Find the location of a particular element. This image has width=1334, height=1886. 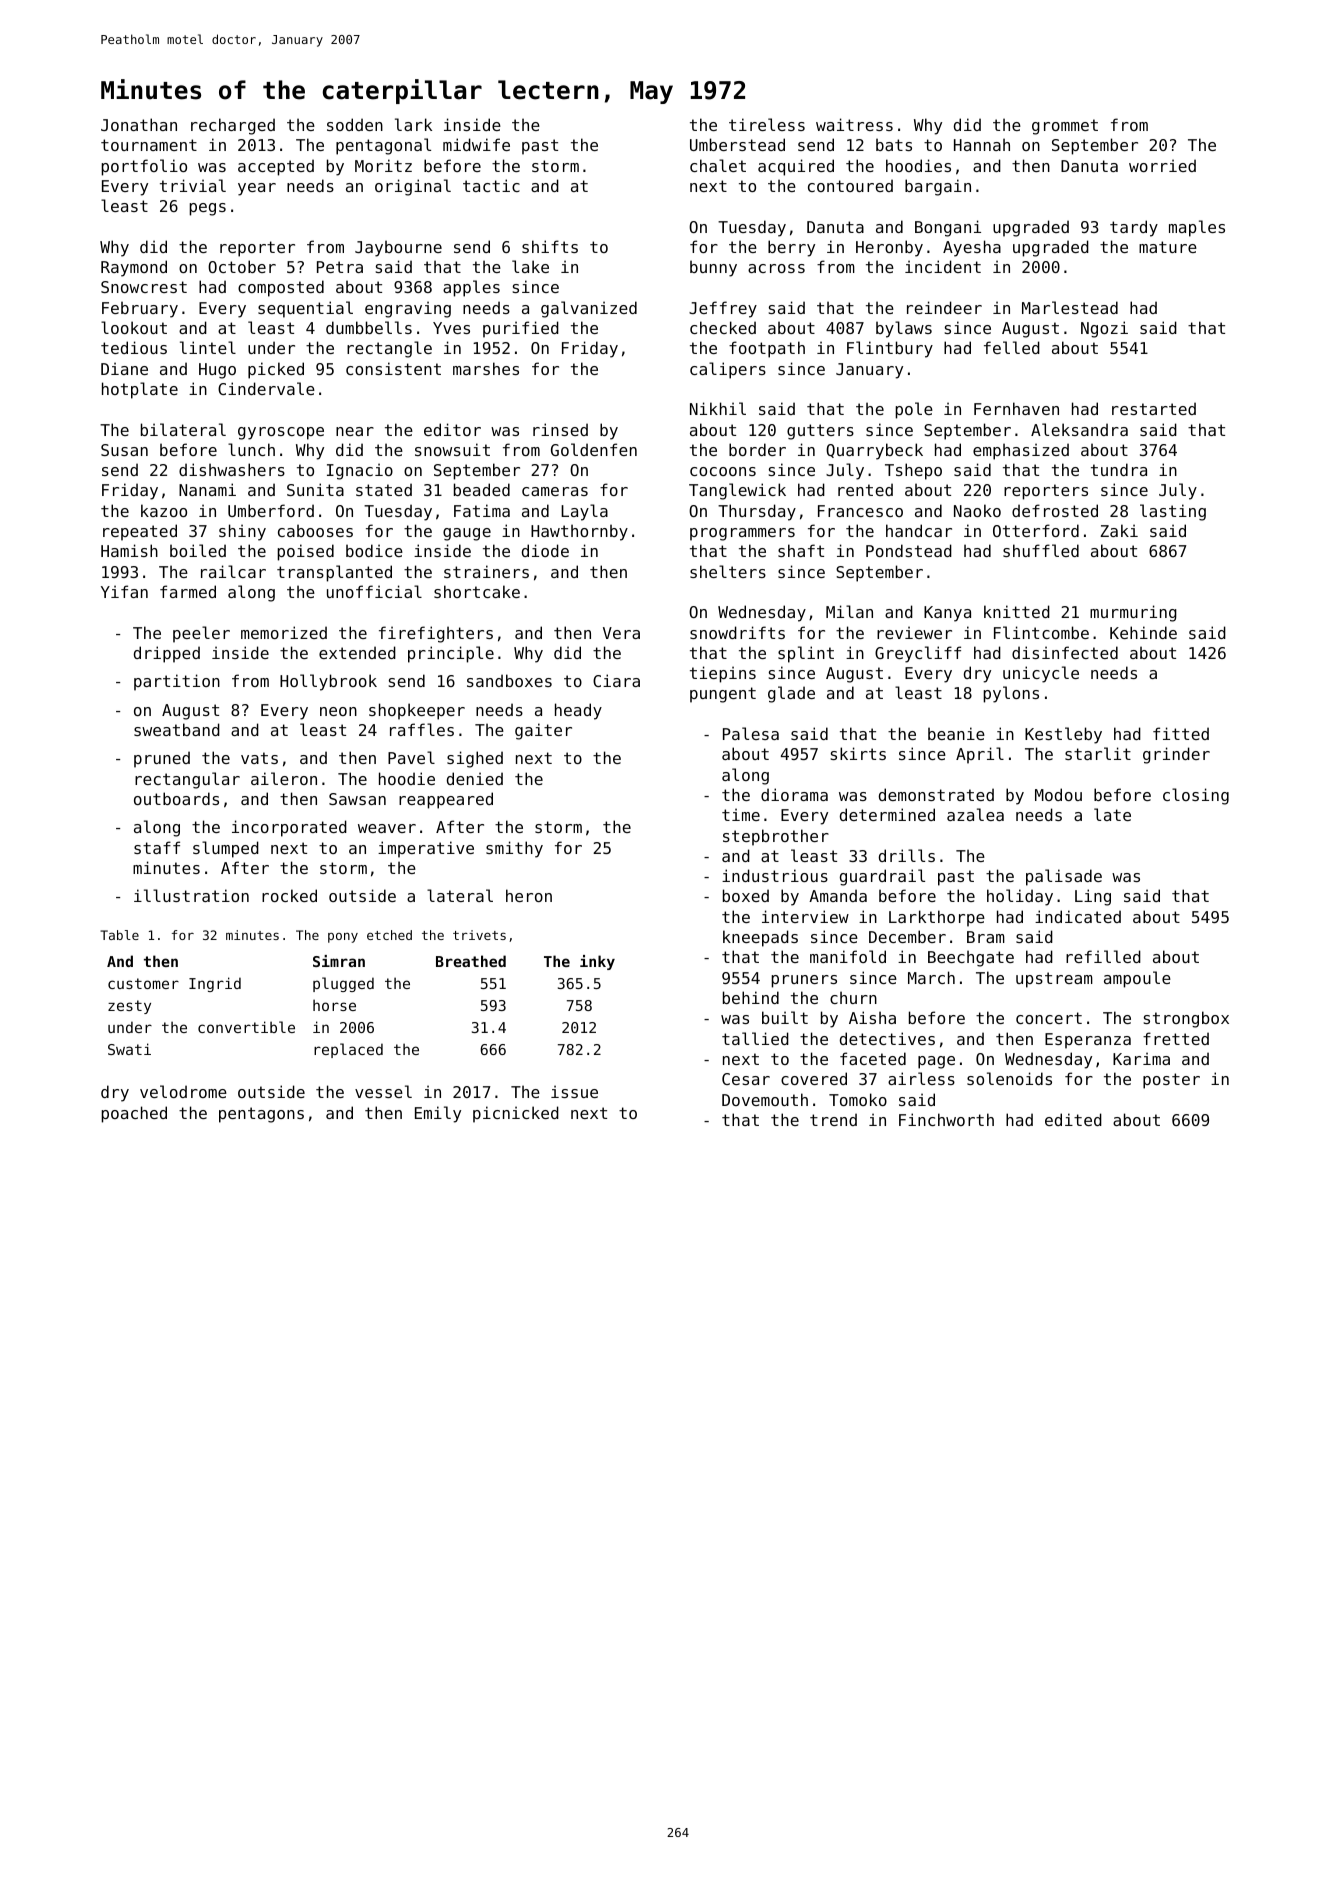

drills is located at coordinates (907, 855).
